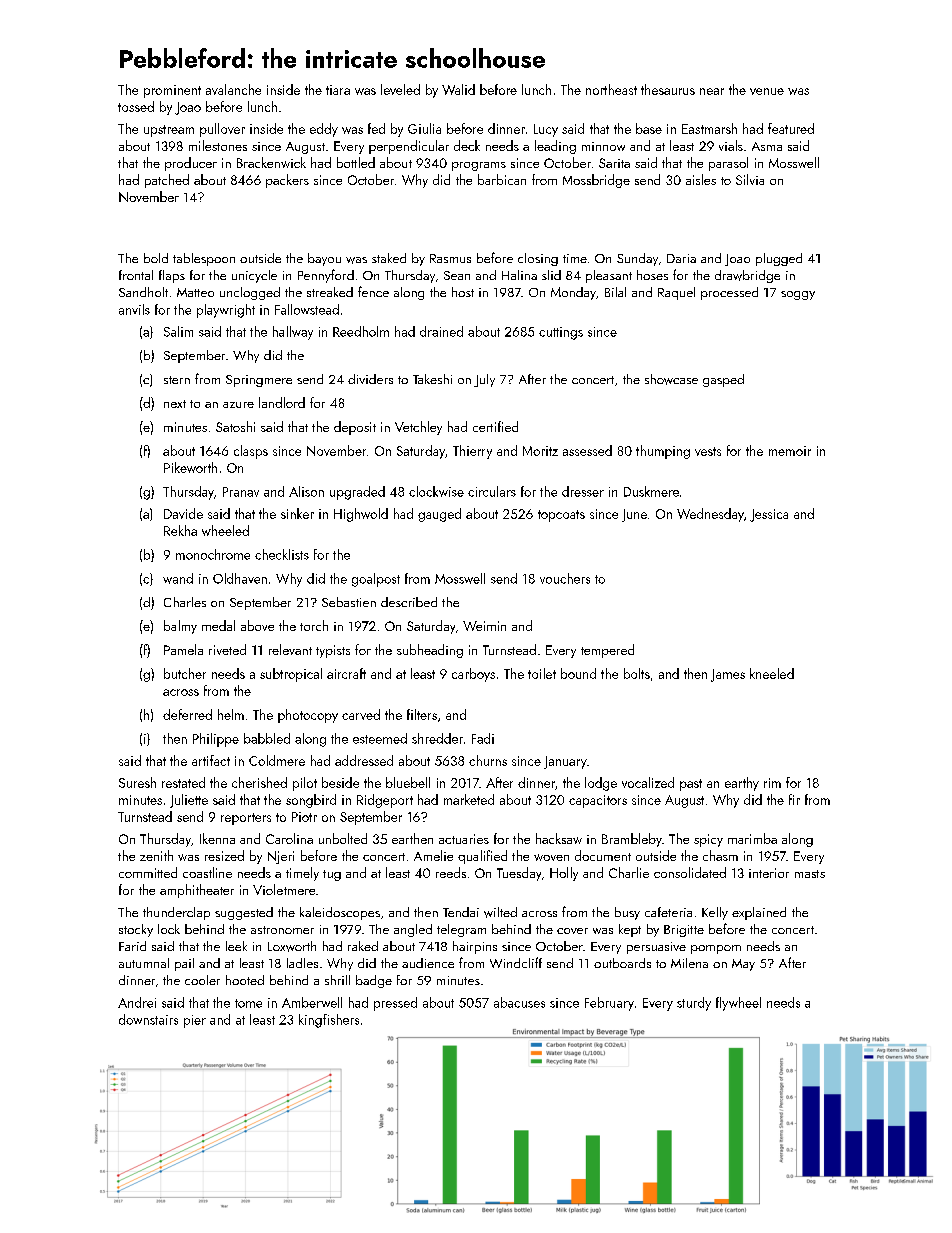 This image has width=952, height=1233. Describe the element at coordinates (767, 91) in the image. I see `venue` at that location.
